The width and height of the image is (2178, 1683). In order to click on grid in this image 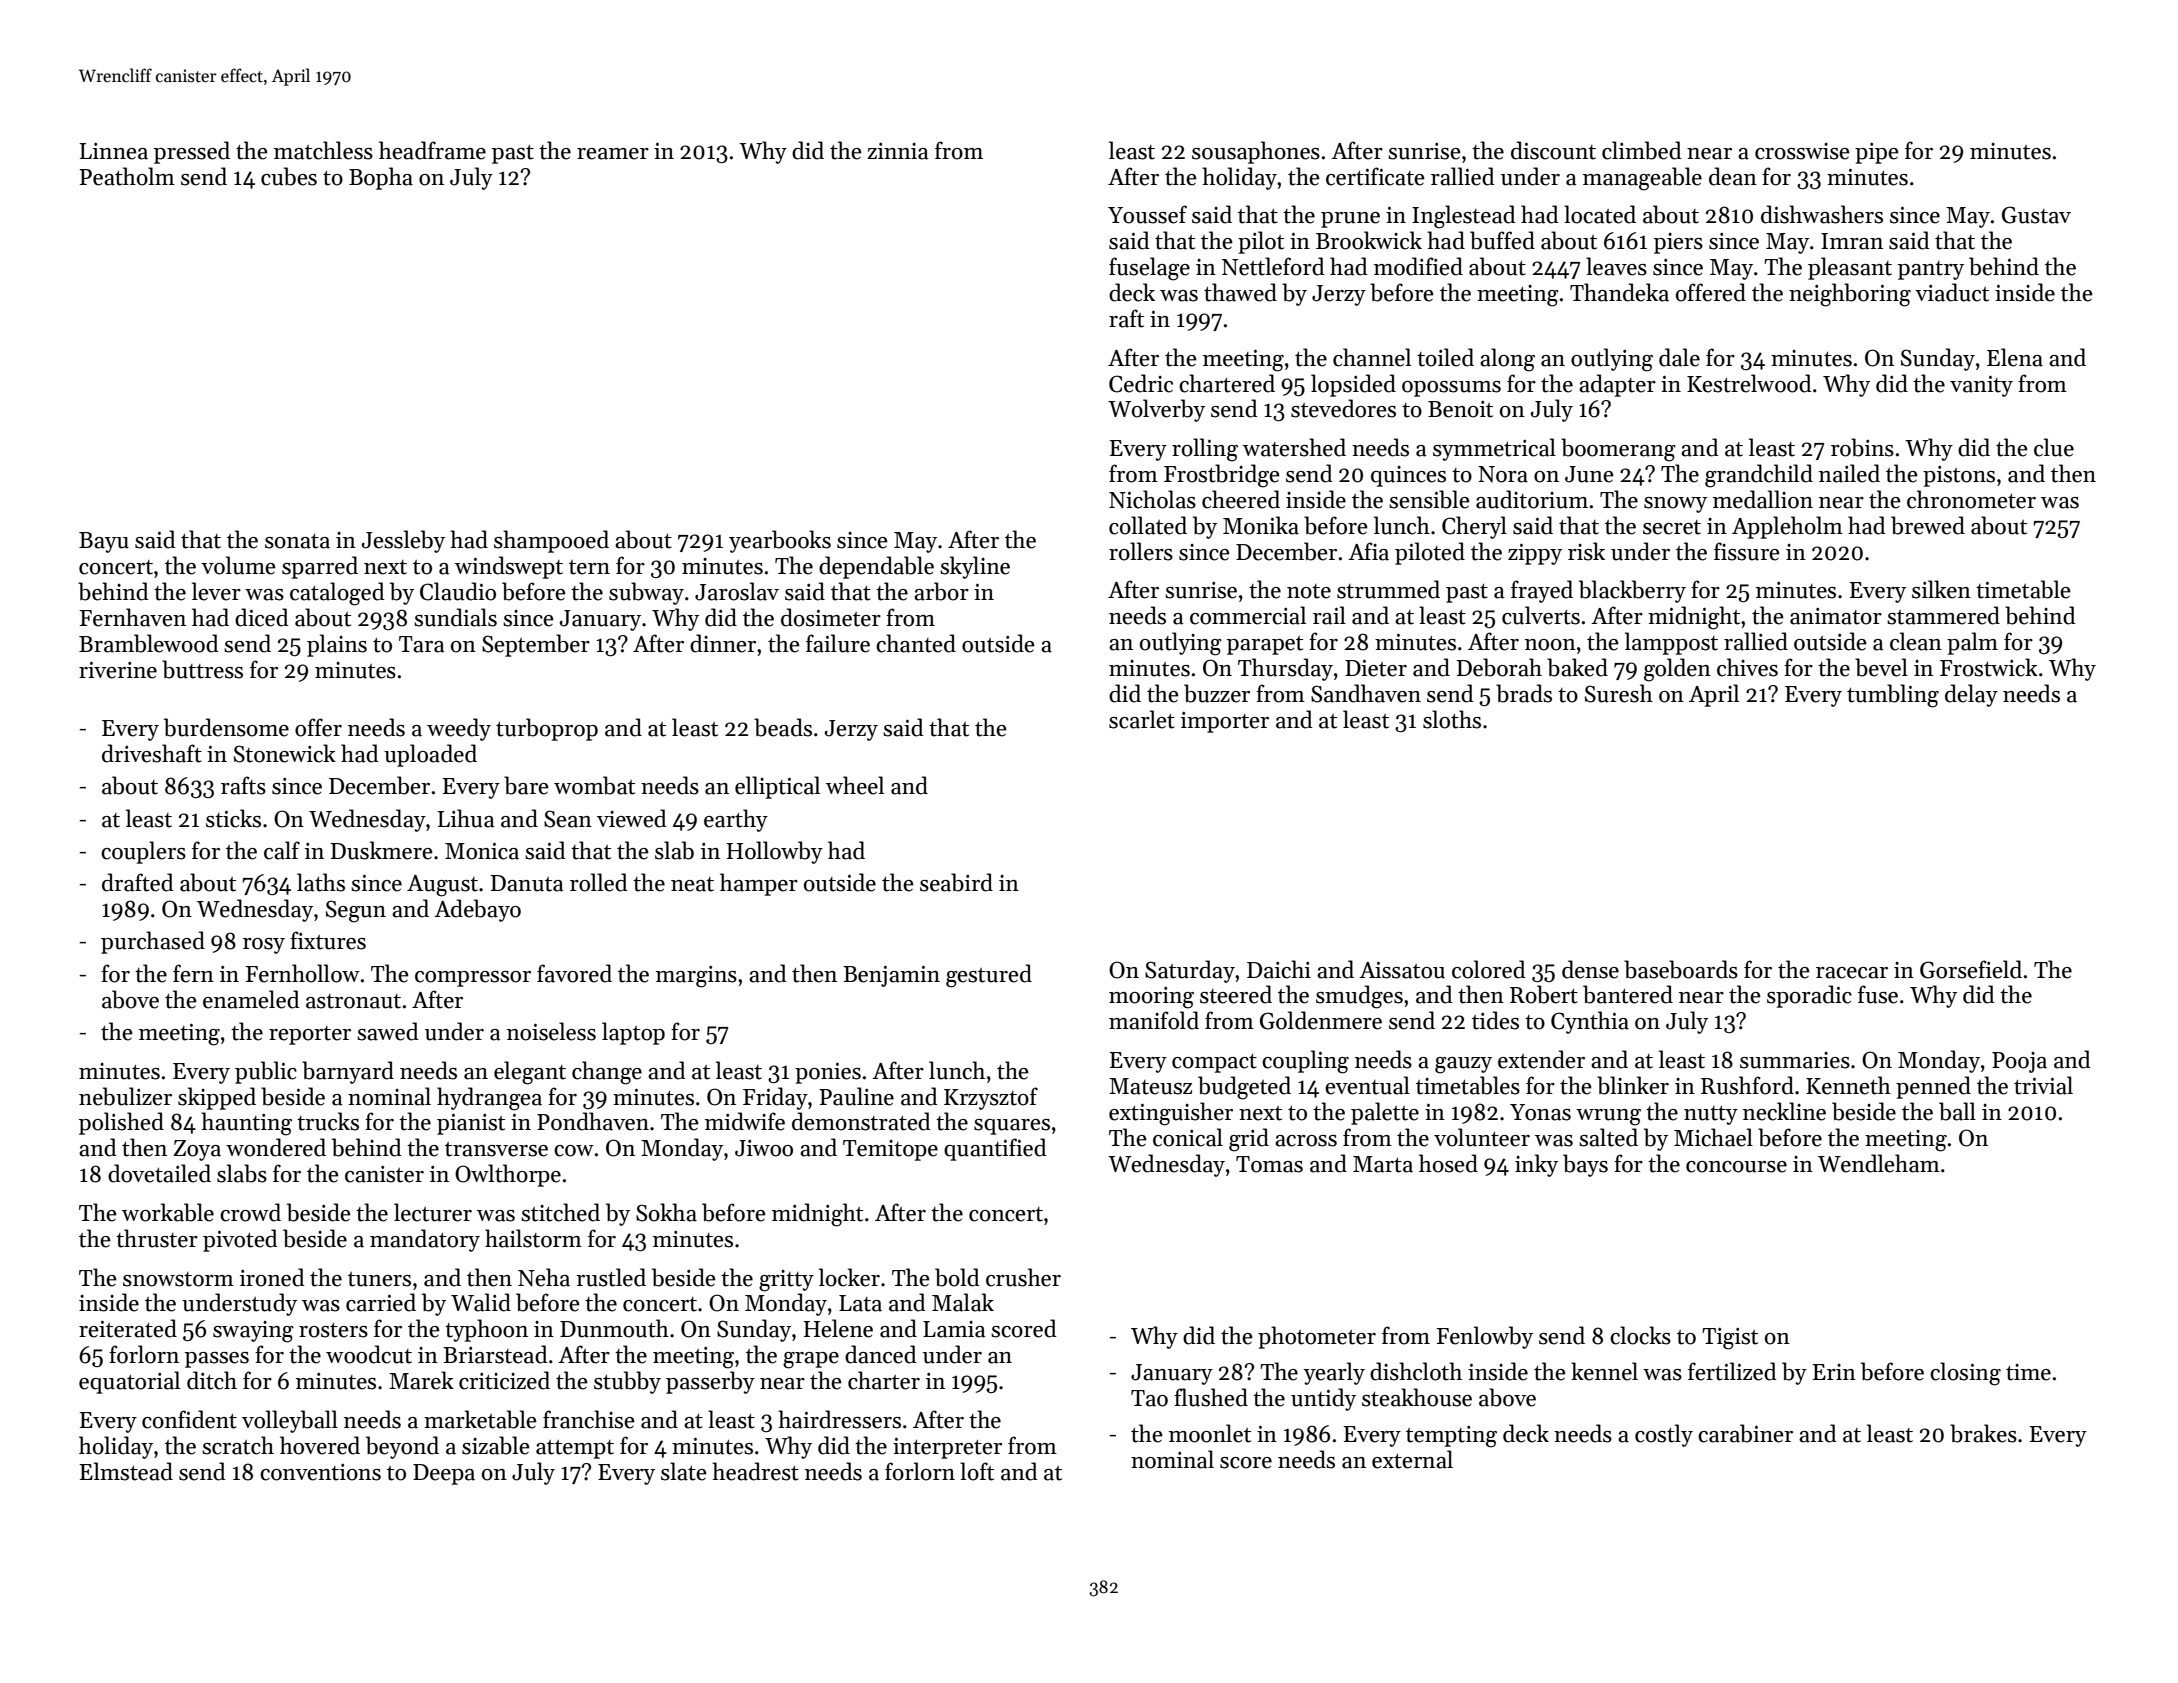, I will do `click(1249, 1140)`.
